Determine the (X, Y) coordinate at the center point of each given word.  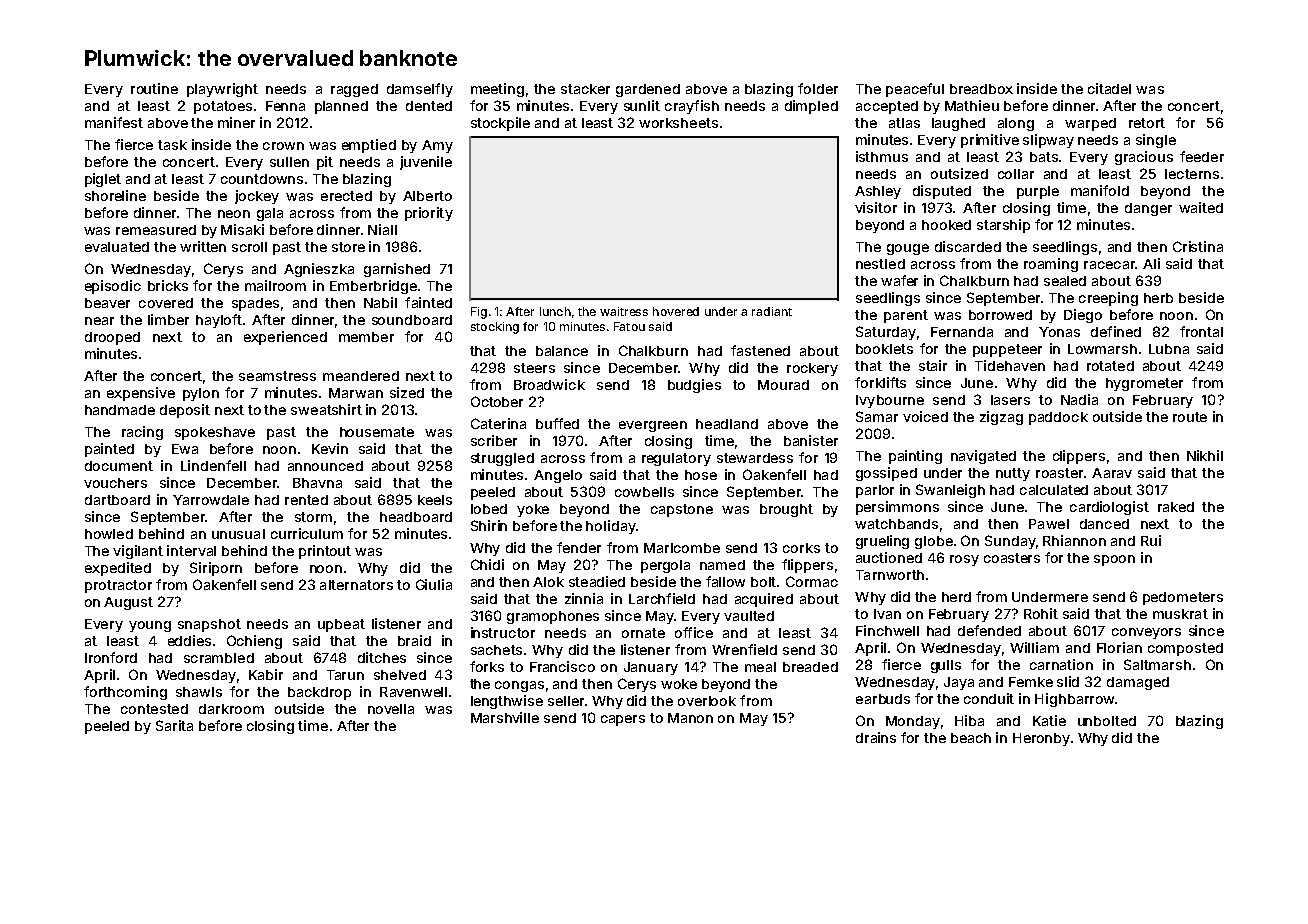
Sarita (174, 725)
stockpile (500, 124)
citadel (1109, 88)
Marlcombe (682, 548)
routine (154, 88)
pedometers (1183, 598)
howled (109, 534)
